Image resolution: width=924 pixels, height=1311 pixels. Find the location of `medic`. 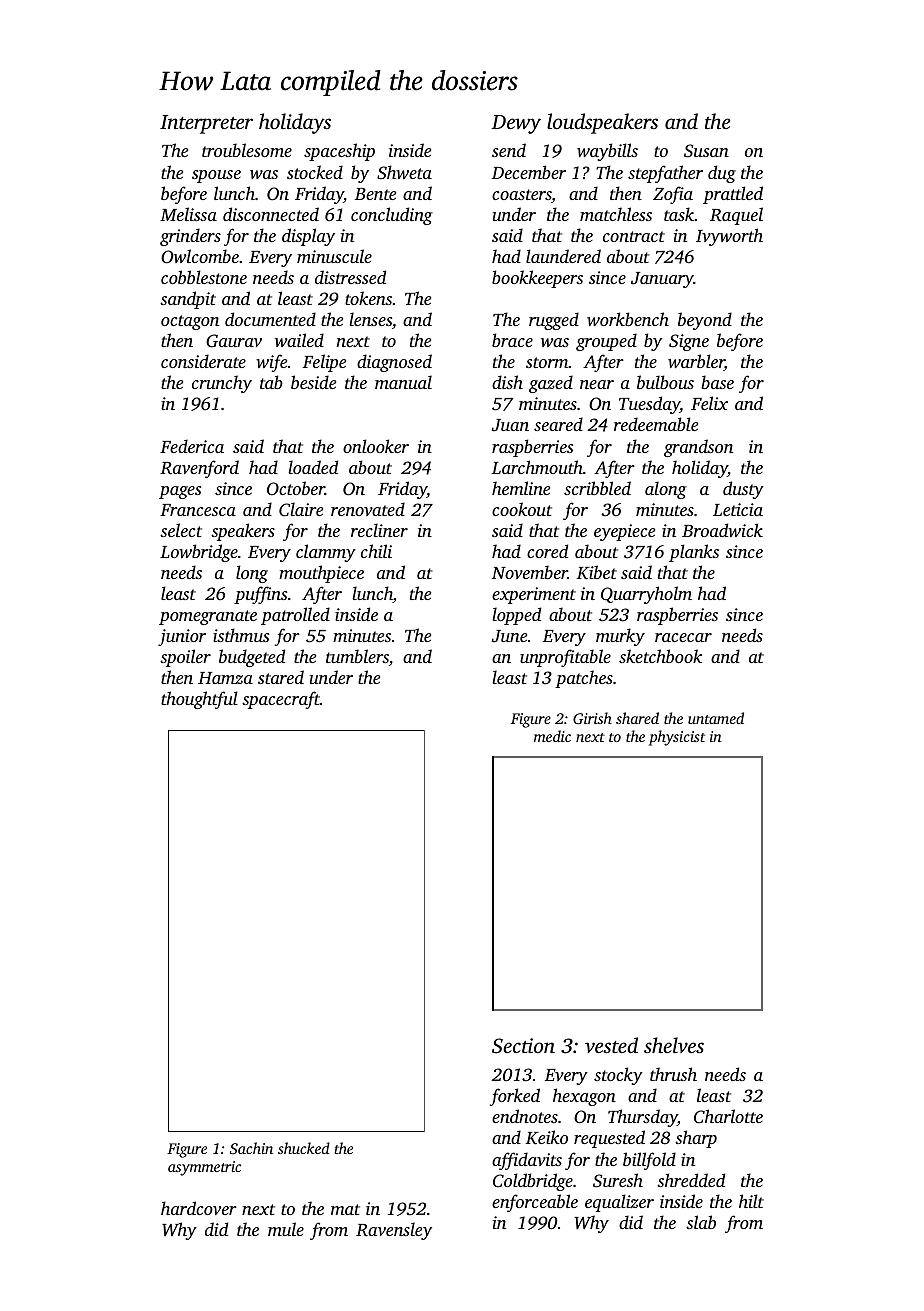

medic is located at coordinates (552, 736).
